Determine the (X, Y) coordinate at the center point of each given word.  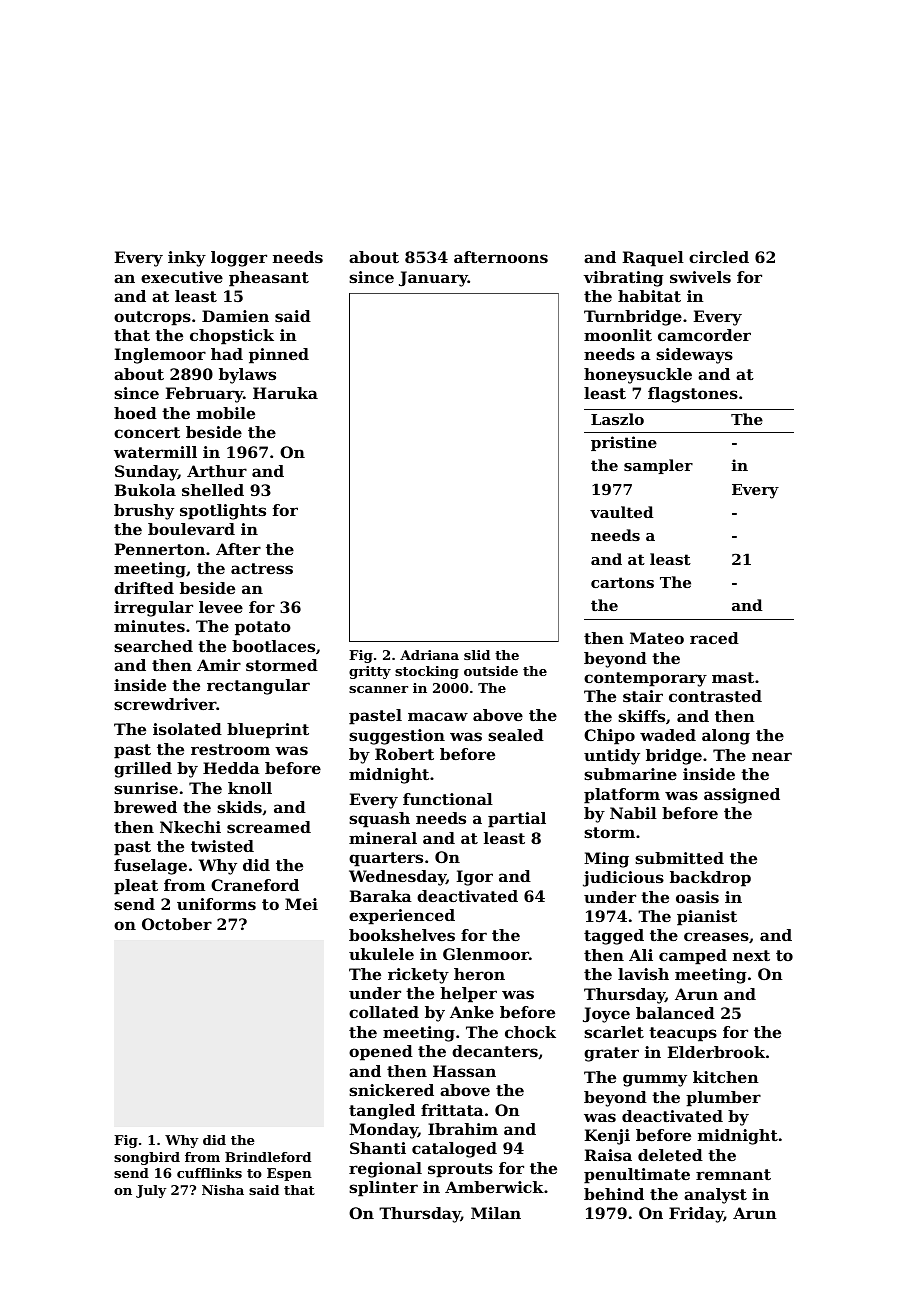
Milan (496, 1213)
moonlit (618, 335)
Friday (696, 1215)
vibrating (624, 279)
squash (379, 820)
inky (187, 259)
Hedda (231, 768)
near (772, 756)
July (151, 1191)
